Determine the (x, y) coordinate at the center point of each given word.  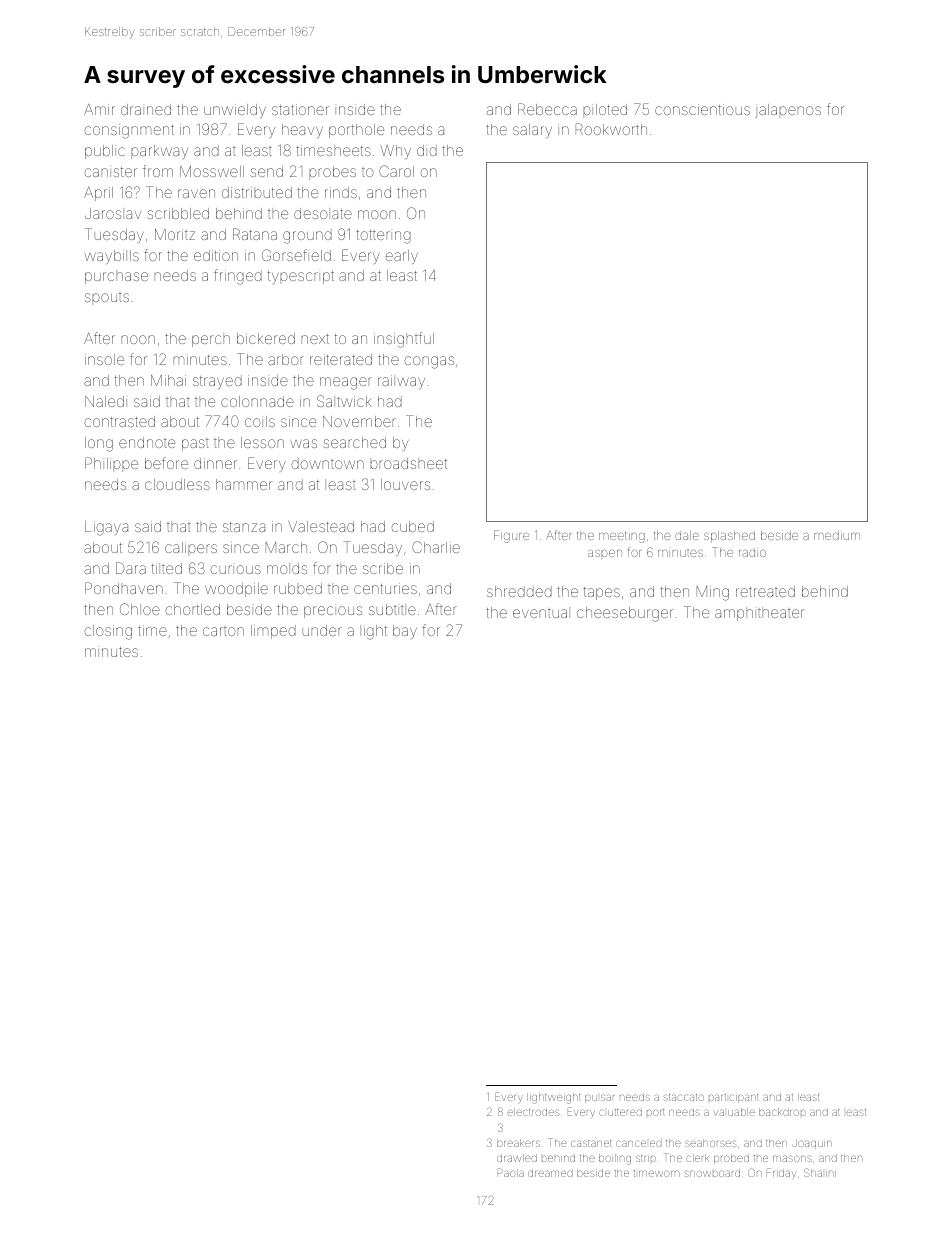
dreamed (550, 1173)
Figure (511, 536)
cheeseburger (625, 614)
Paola (511, 1172)
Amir (99, 109)
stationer (300, 109)
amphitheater (759, 614)
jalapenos (788, 111)
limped (273, 632)
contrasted (119, 421)
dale (687, 535)
